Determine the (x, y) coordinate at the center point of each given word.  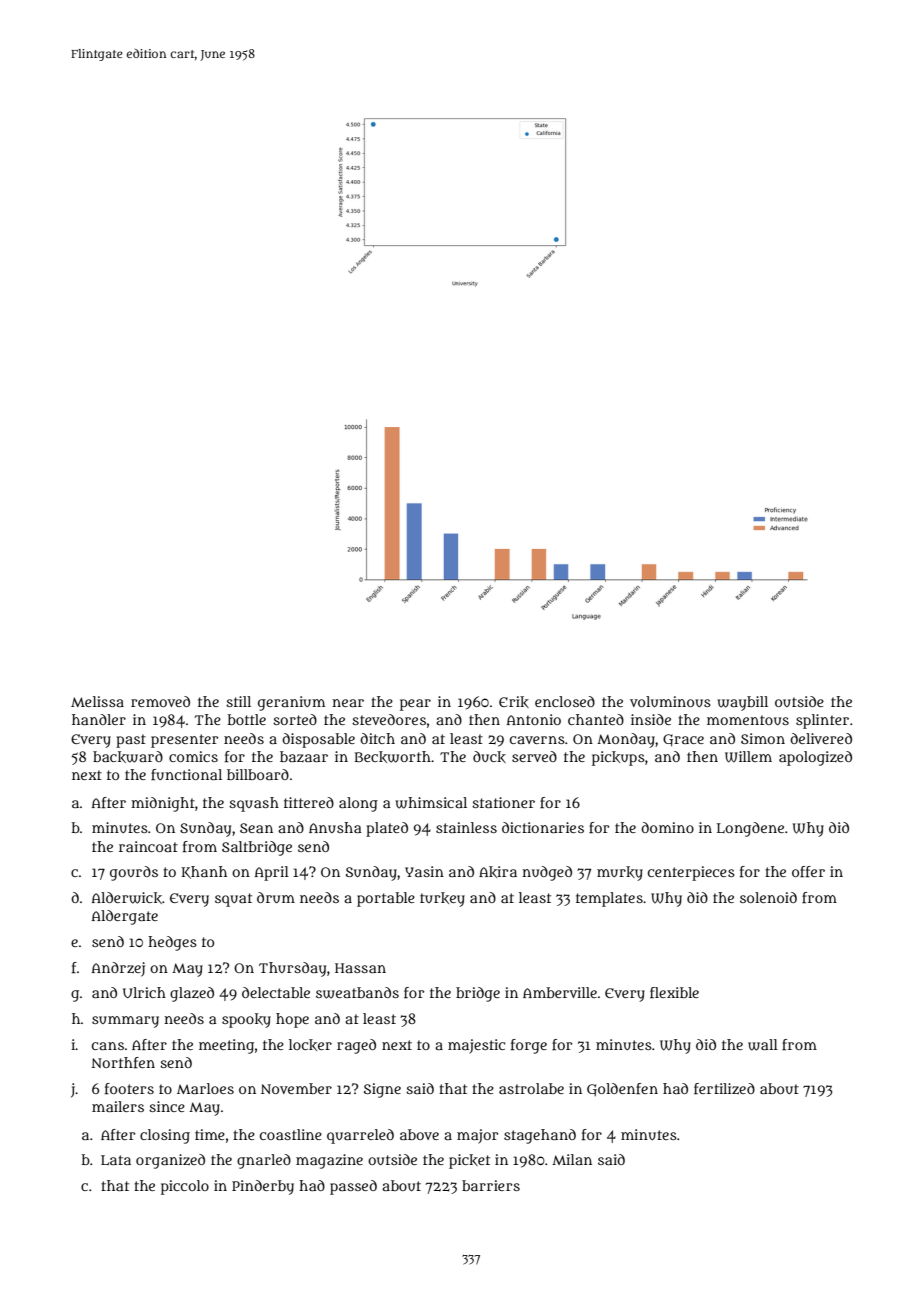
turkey (442, 899)
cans (108, 1046)
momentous (748, 720)
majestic (476, 1046)
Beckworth (393, 757)
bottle (247, 719)
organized (170, 1161)
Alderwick (127, 898)
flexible (674, 992)
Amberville (560, 992)
